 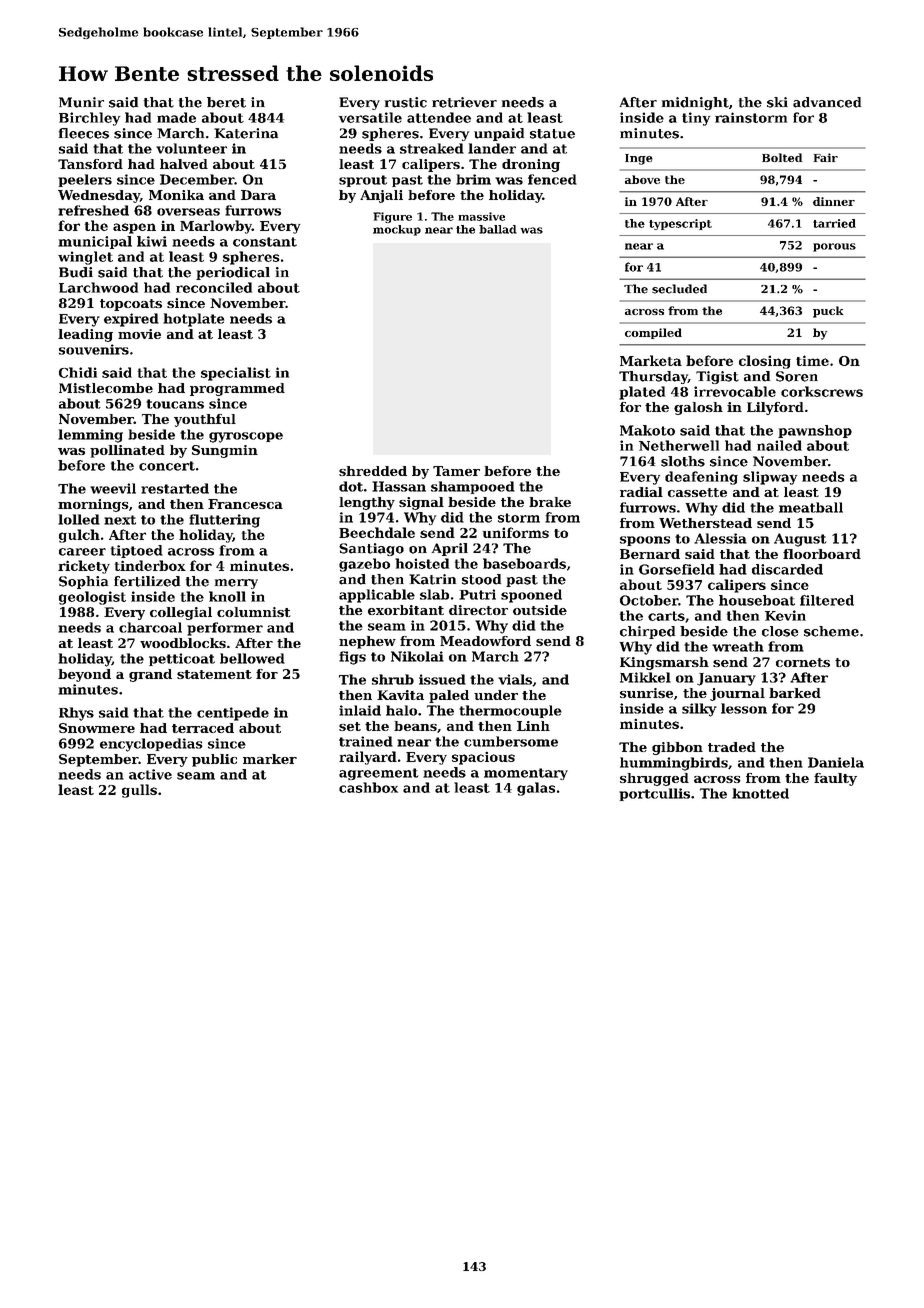 I want to click on gulls, so click(x=139, y=791).
